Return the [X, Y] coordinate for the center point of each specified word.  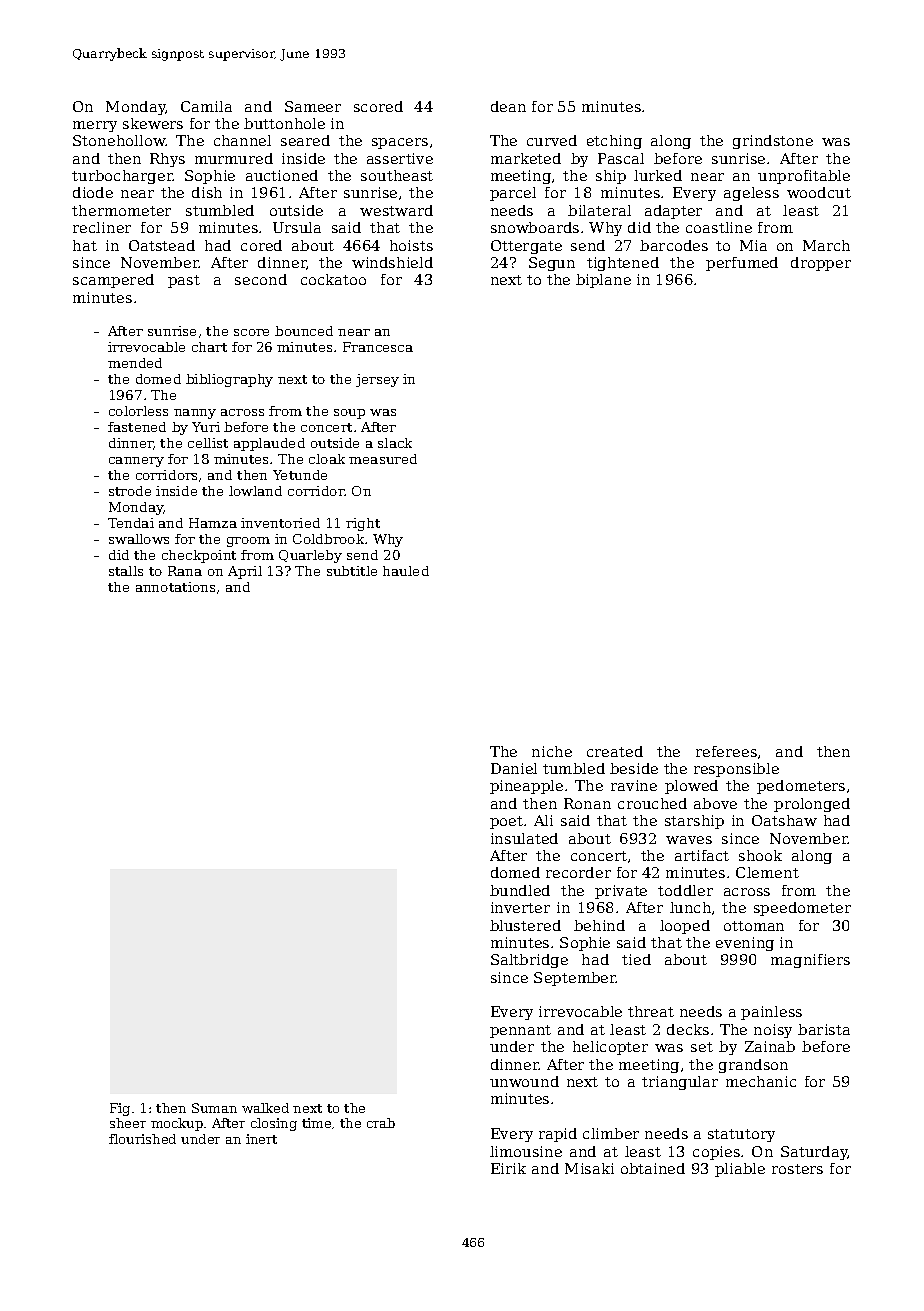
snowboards [535, 227]
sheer [128, 1123]
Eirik [508, 1168]
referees [726, 751]
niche [552, 751]
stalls [126, 571]
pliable [740, 1170]
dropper [821, 264]
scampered [113, 281]
